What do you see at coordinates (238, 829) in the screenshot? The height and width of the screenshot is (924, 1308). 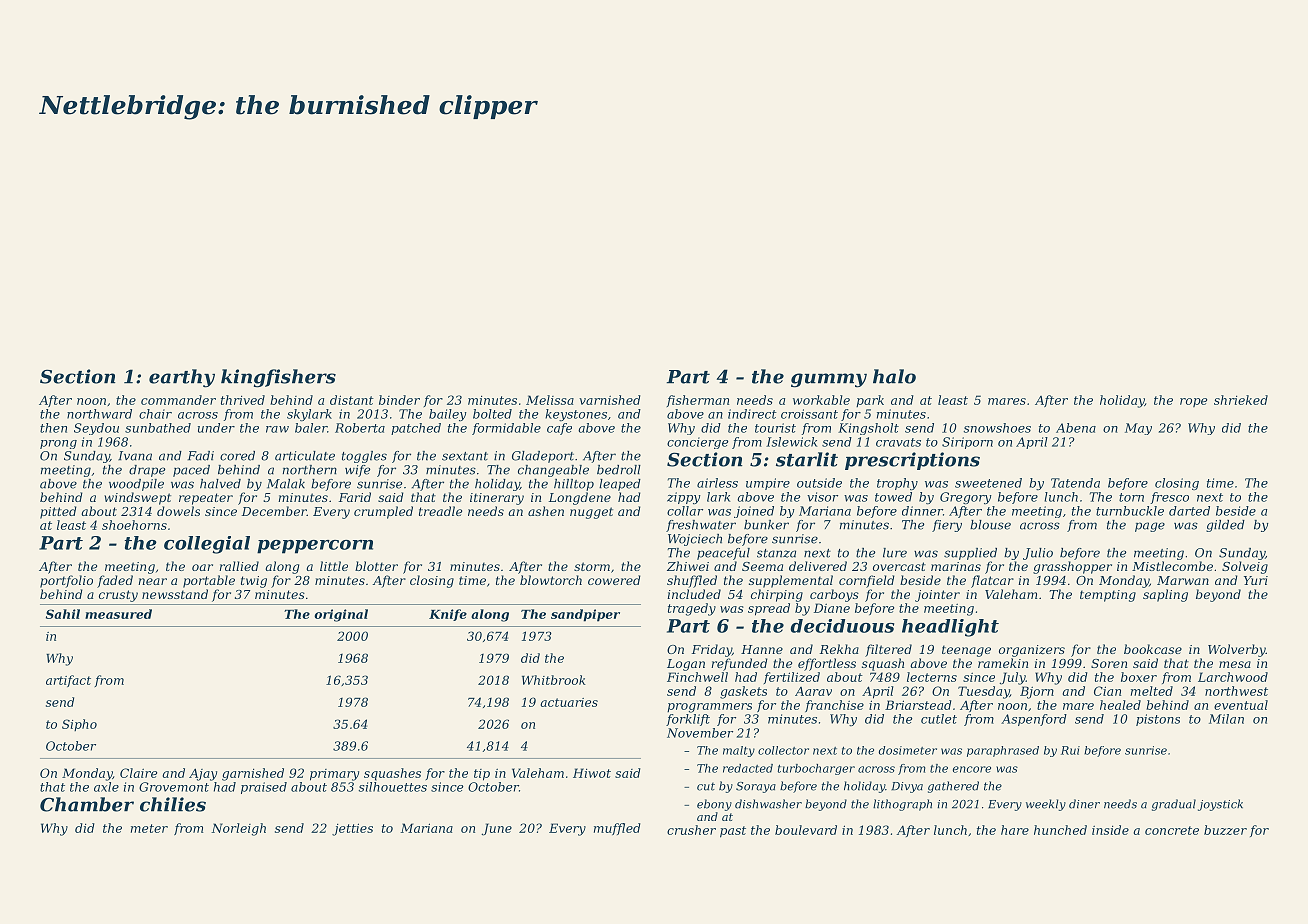 I see `Norleigh` at bounding box center [238, 829].
